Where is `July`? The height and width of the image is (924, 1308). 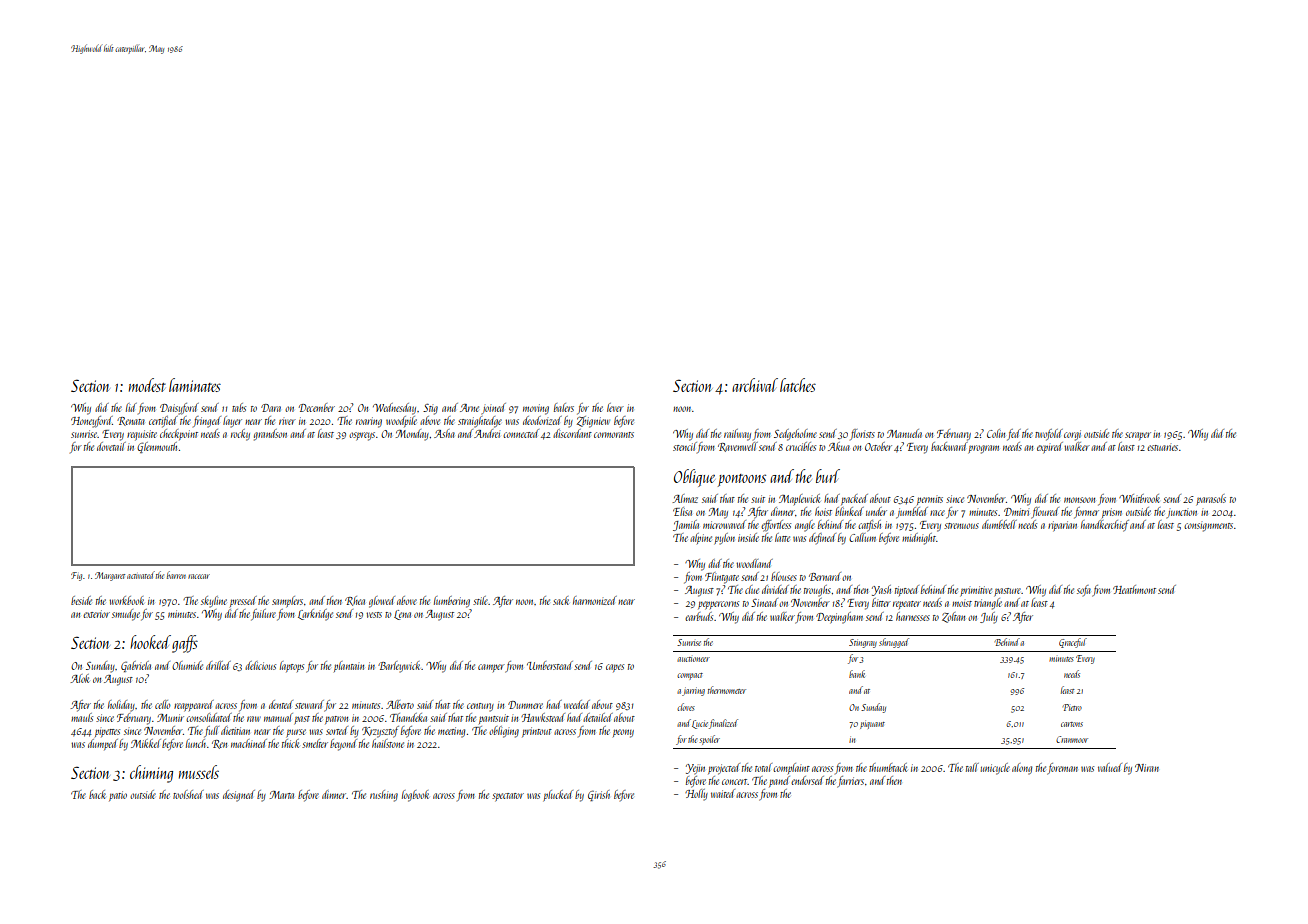
July is located at coordinates (989, 618).
